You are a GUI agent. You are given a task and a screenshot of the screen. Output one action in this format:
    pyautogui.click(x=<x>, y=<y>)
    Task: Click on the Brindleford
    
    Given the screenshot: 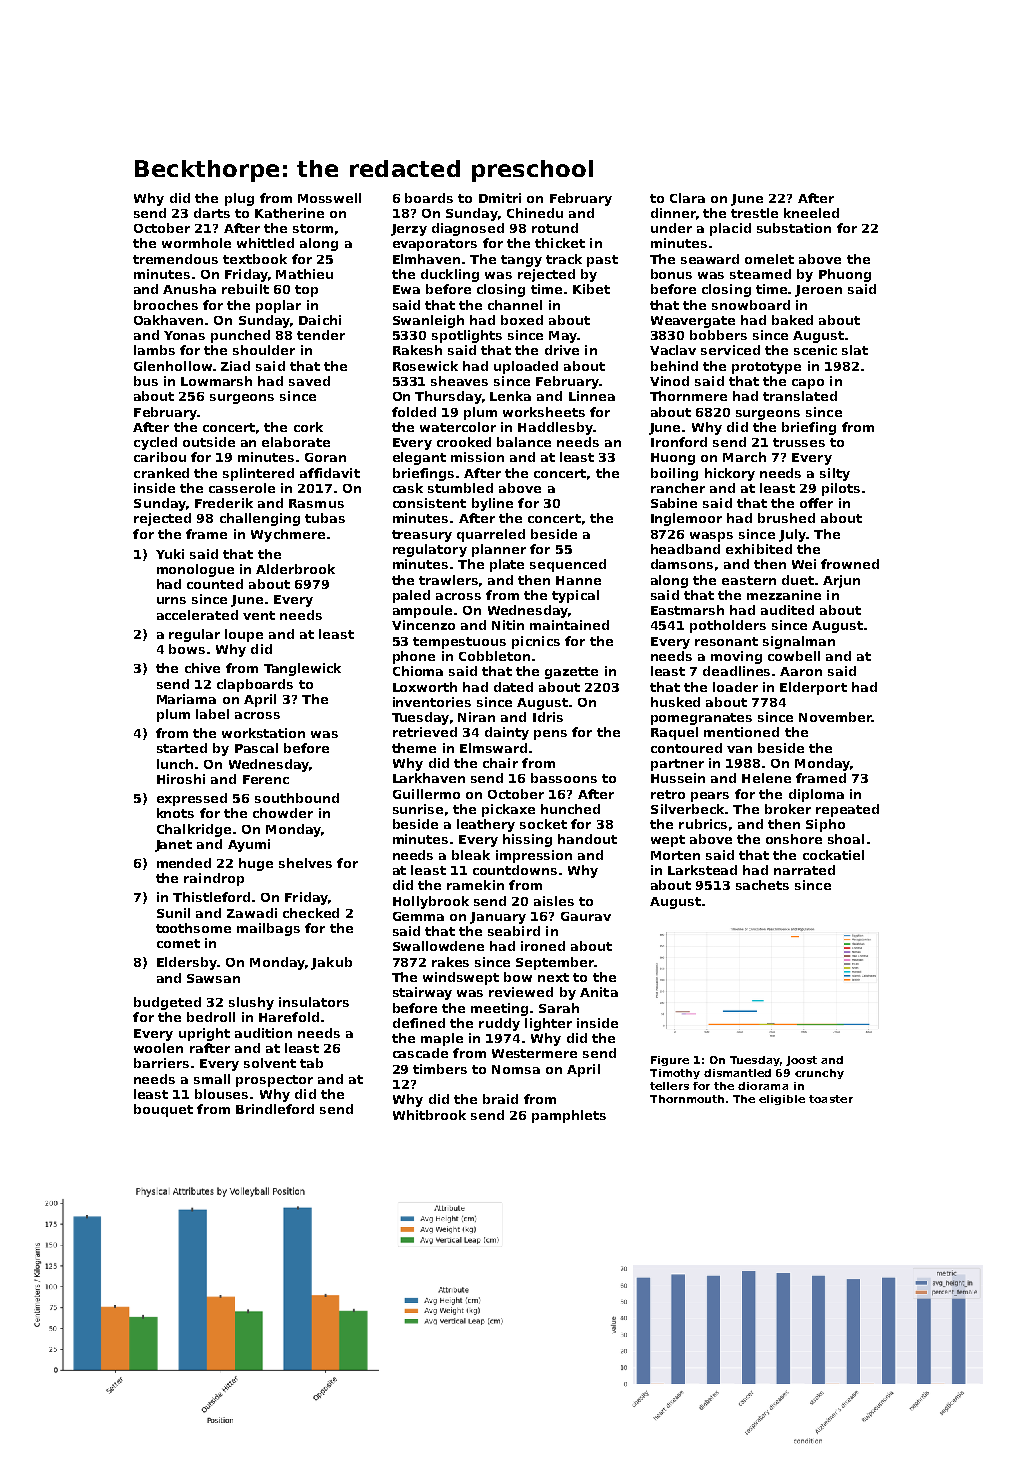 What is the action you would take?
    pyautogui.click(x=275, y=1109)
